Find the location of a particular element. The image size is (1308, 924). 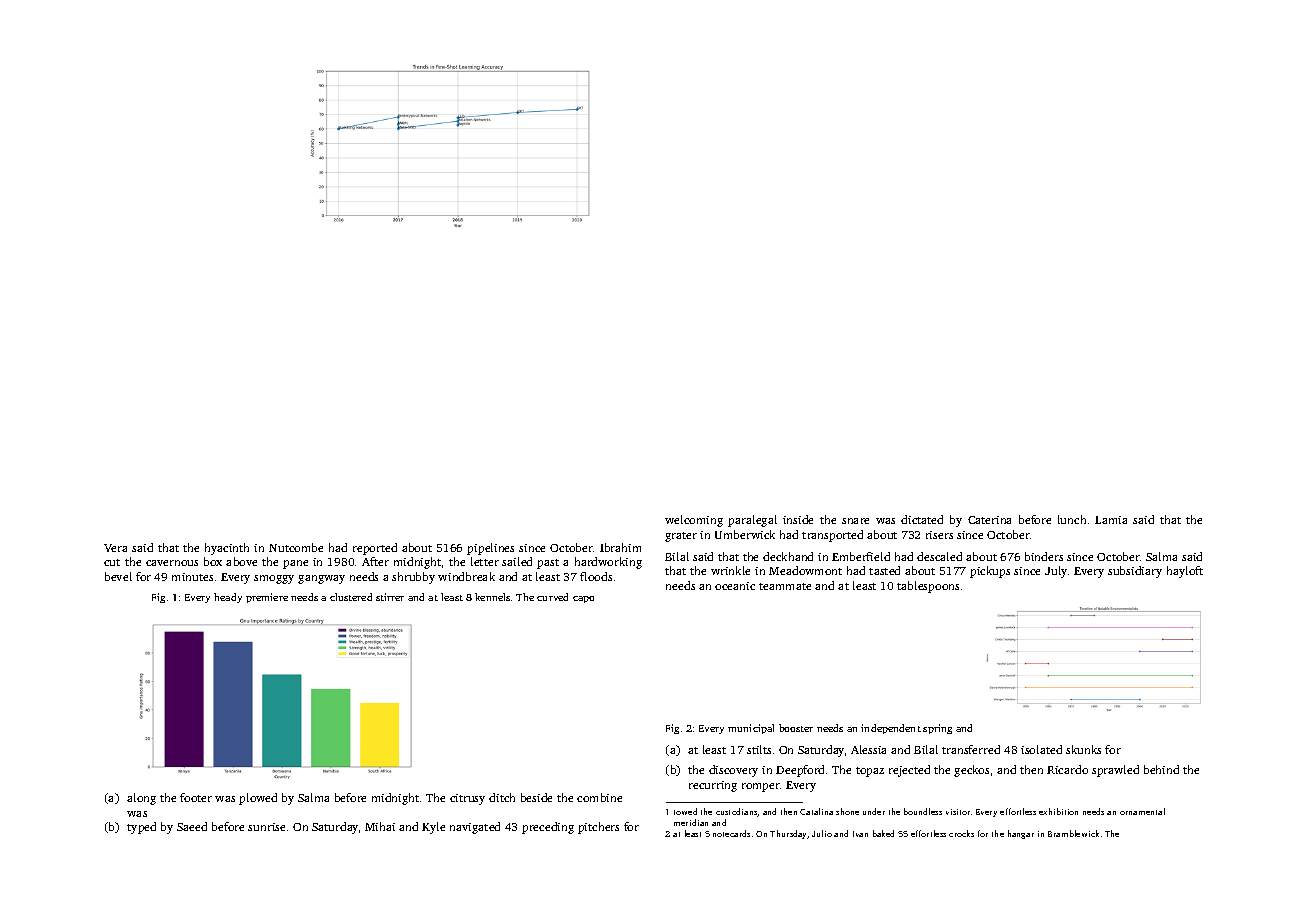

booster is located at coordinates (796, 728).
